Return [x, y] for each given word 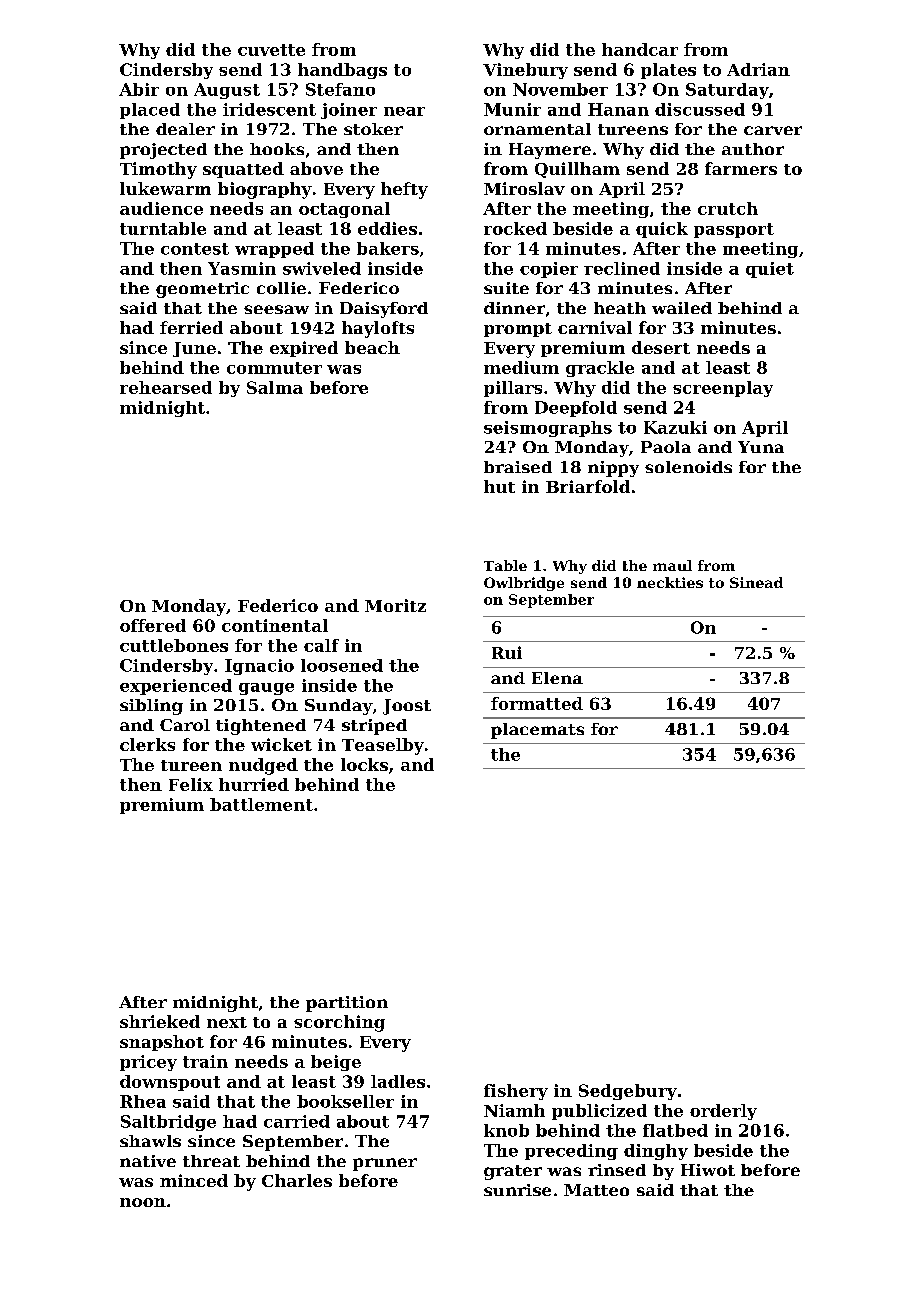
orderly [723, 1112]
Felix [191, 784]
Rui [507, 652]
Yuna [761, 447]
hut [499, 486]
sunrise [517, 1190]
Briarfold [588, 486]
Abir [139, 89]
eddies [387, 228]
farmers [741, 168]
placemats [537, 731]
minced [194, 1180]
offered [153, 625]
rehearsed [166, 387]
